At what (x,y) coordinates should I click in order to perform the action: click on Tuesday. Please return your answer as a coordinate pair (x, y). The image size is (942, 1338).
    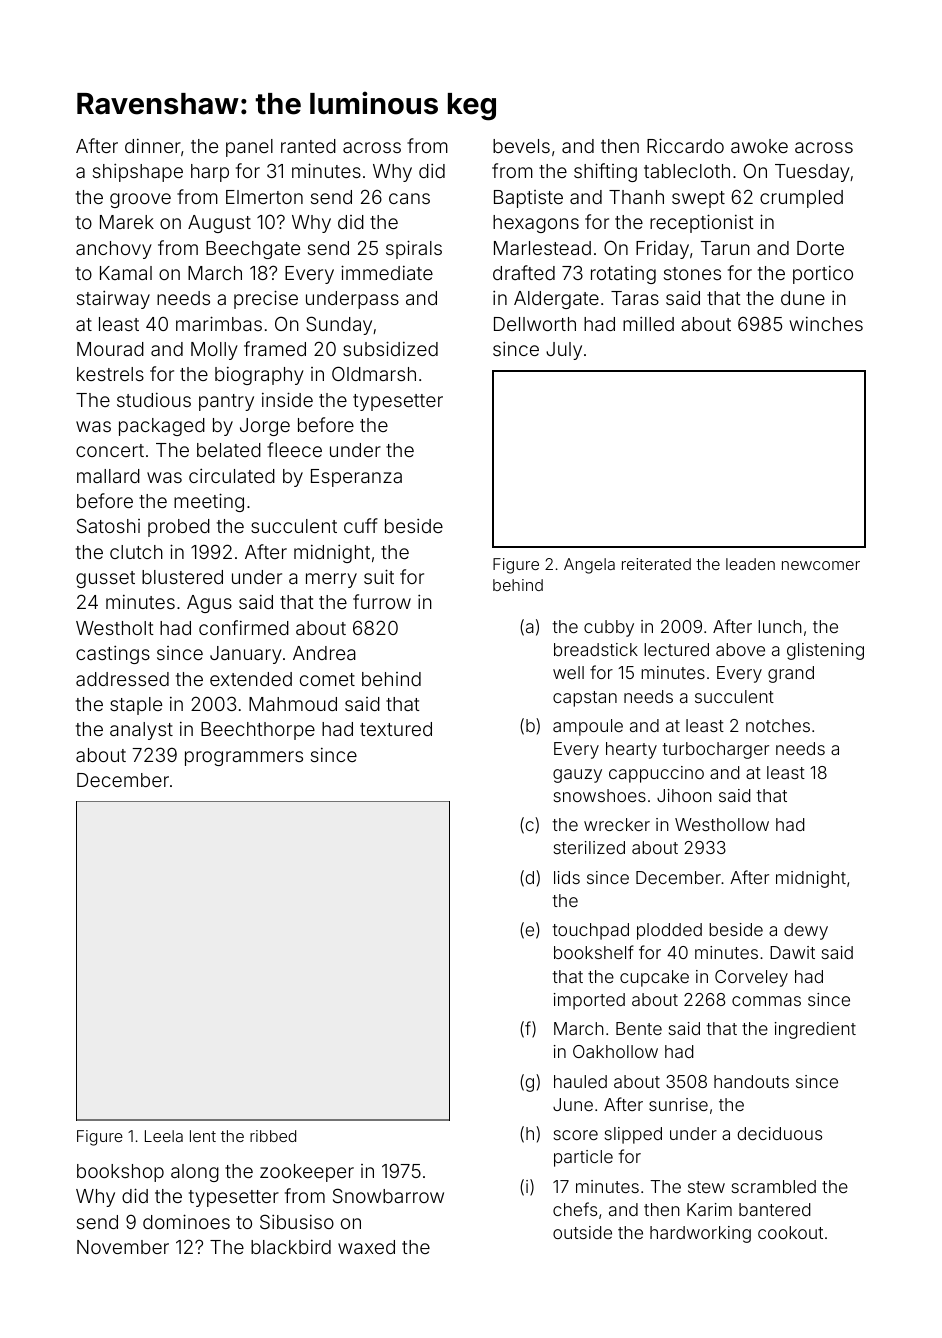
    Looking at the image, I should click on (812, 173).
